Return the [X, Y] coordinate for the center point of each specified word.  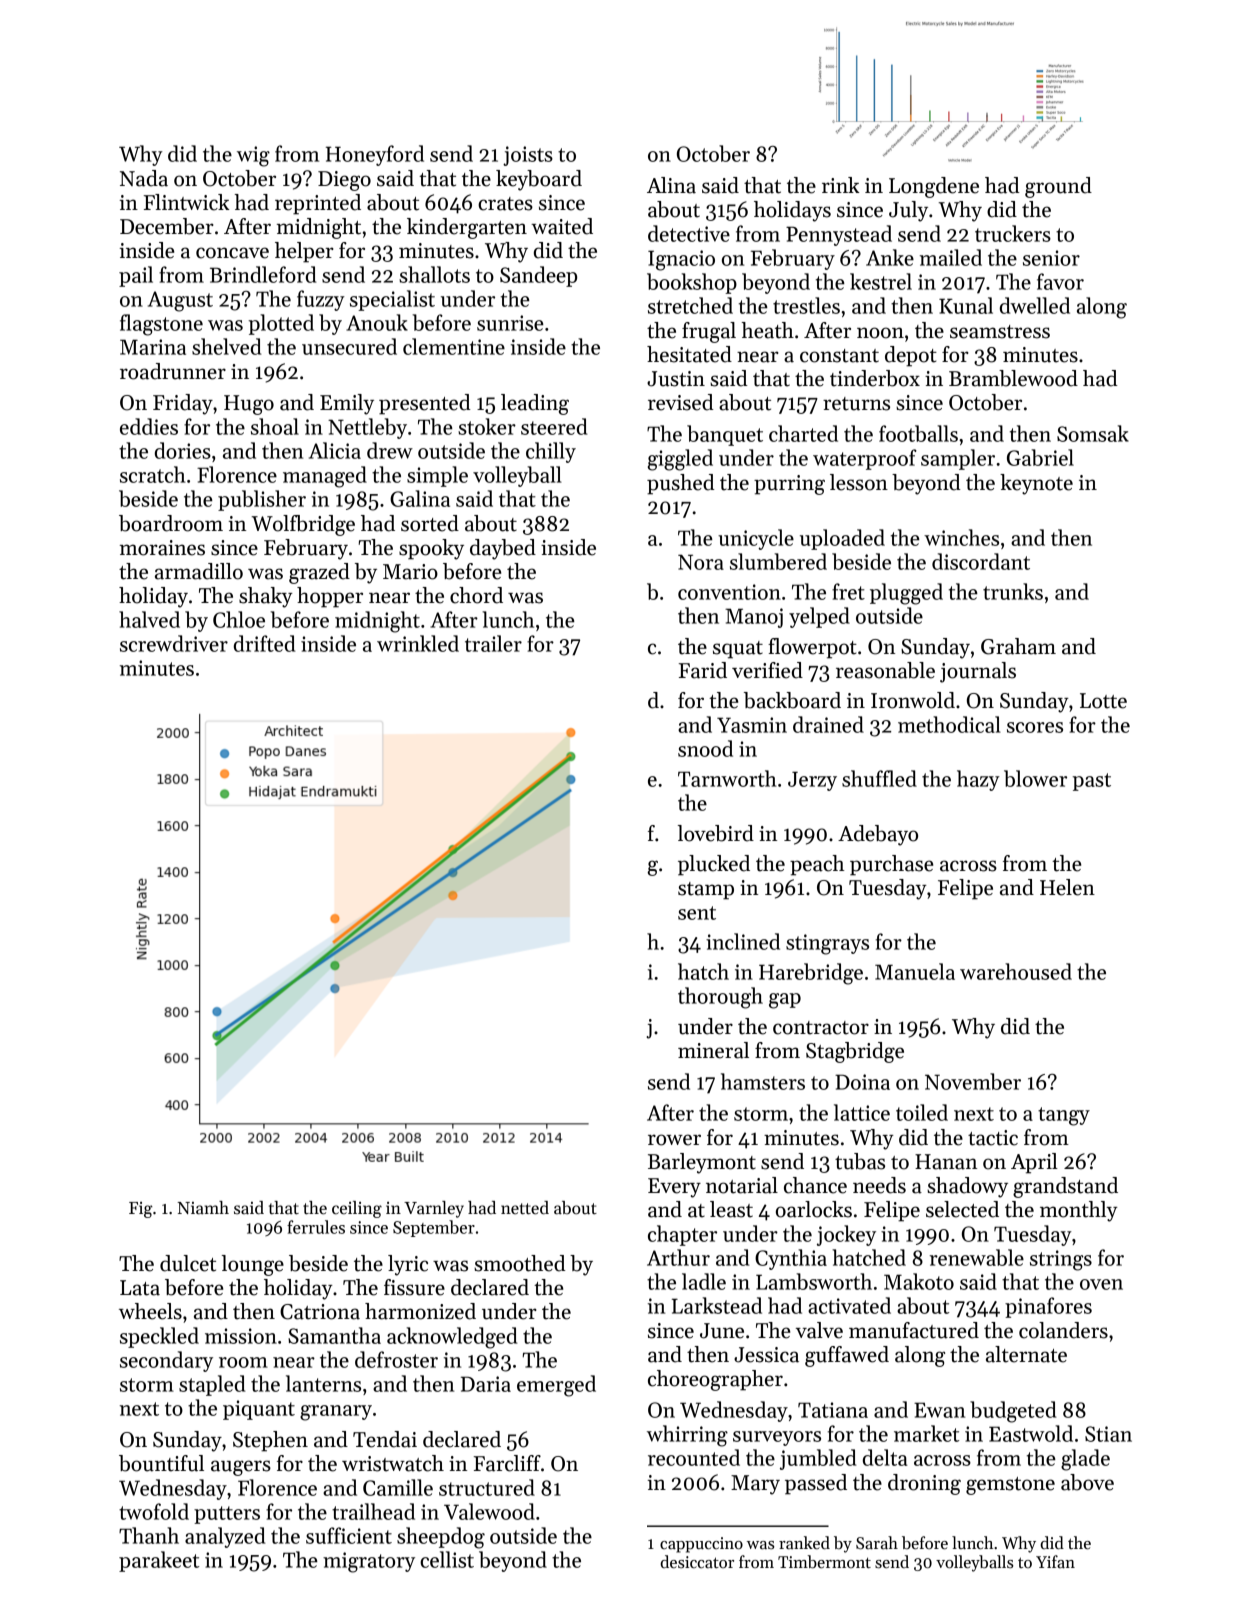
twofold [154, 1511]
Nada [144, 178]
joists [528, 156]
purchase [891, 865]
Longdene [934, 187]
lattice [862, 1112]
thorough [720, 998]
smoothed [520, 1263]
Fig [141, 1210]
